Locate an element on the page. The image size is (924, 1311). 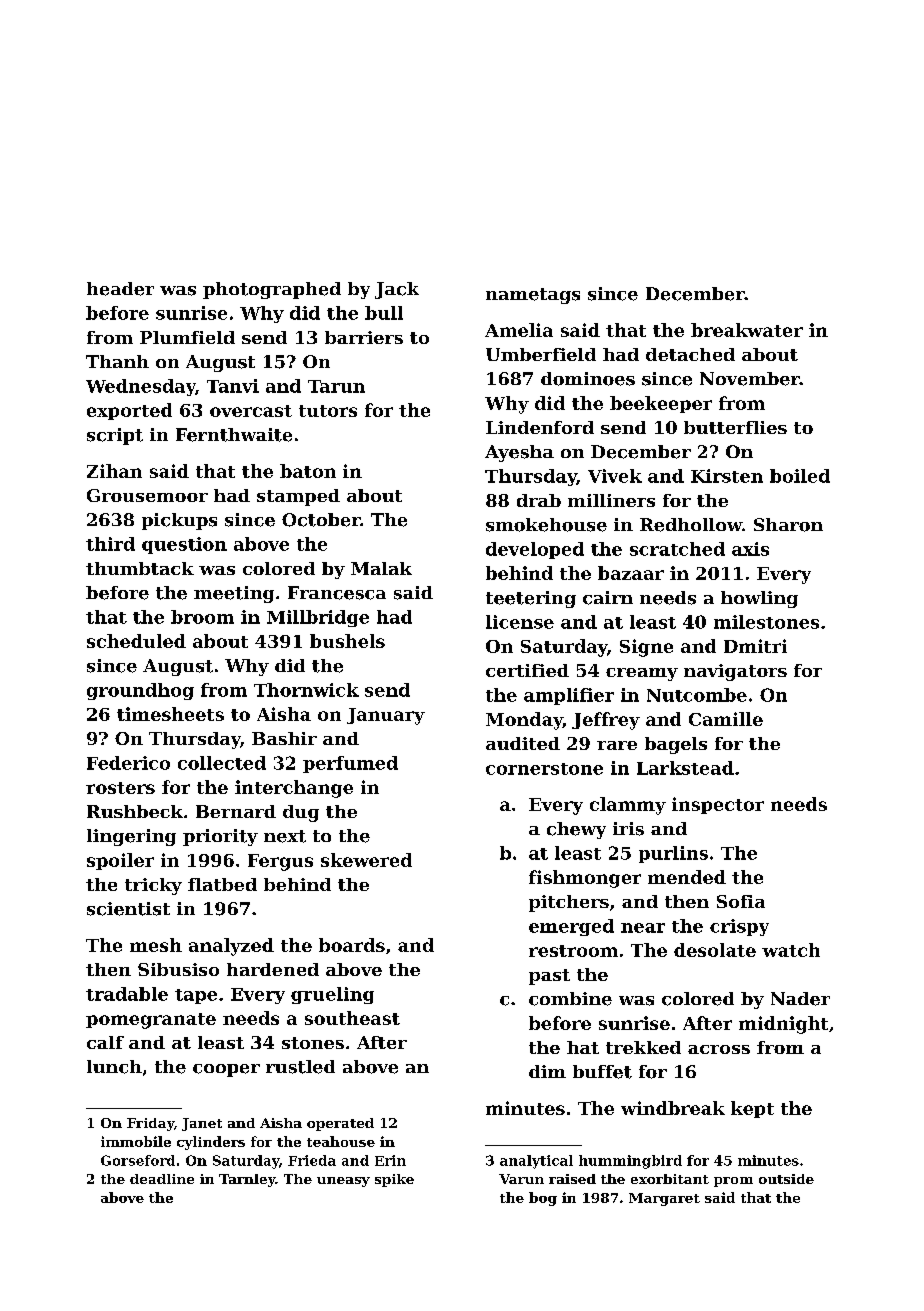
breakwater is located at coordinates (747, 330).
